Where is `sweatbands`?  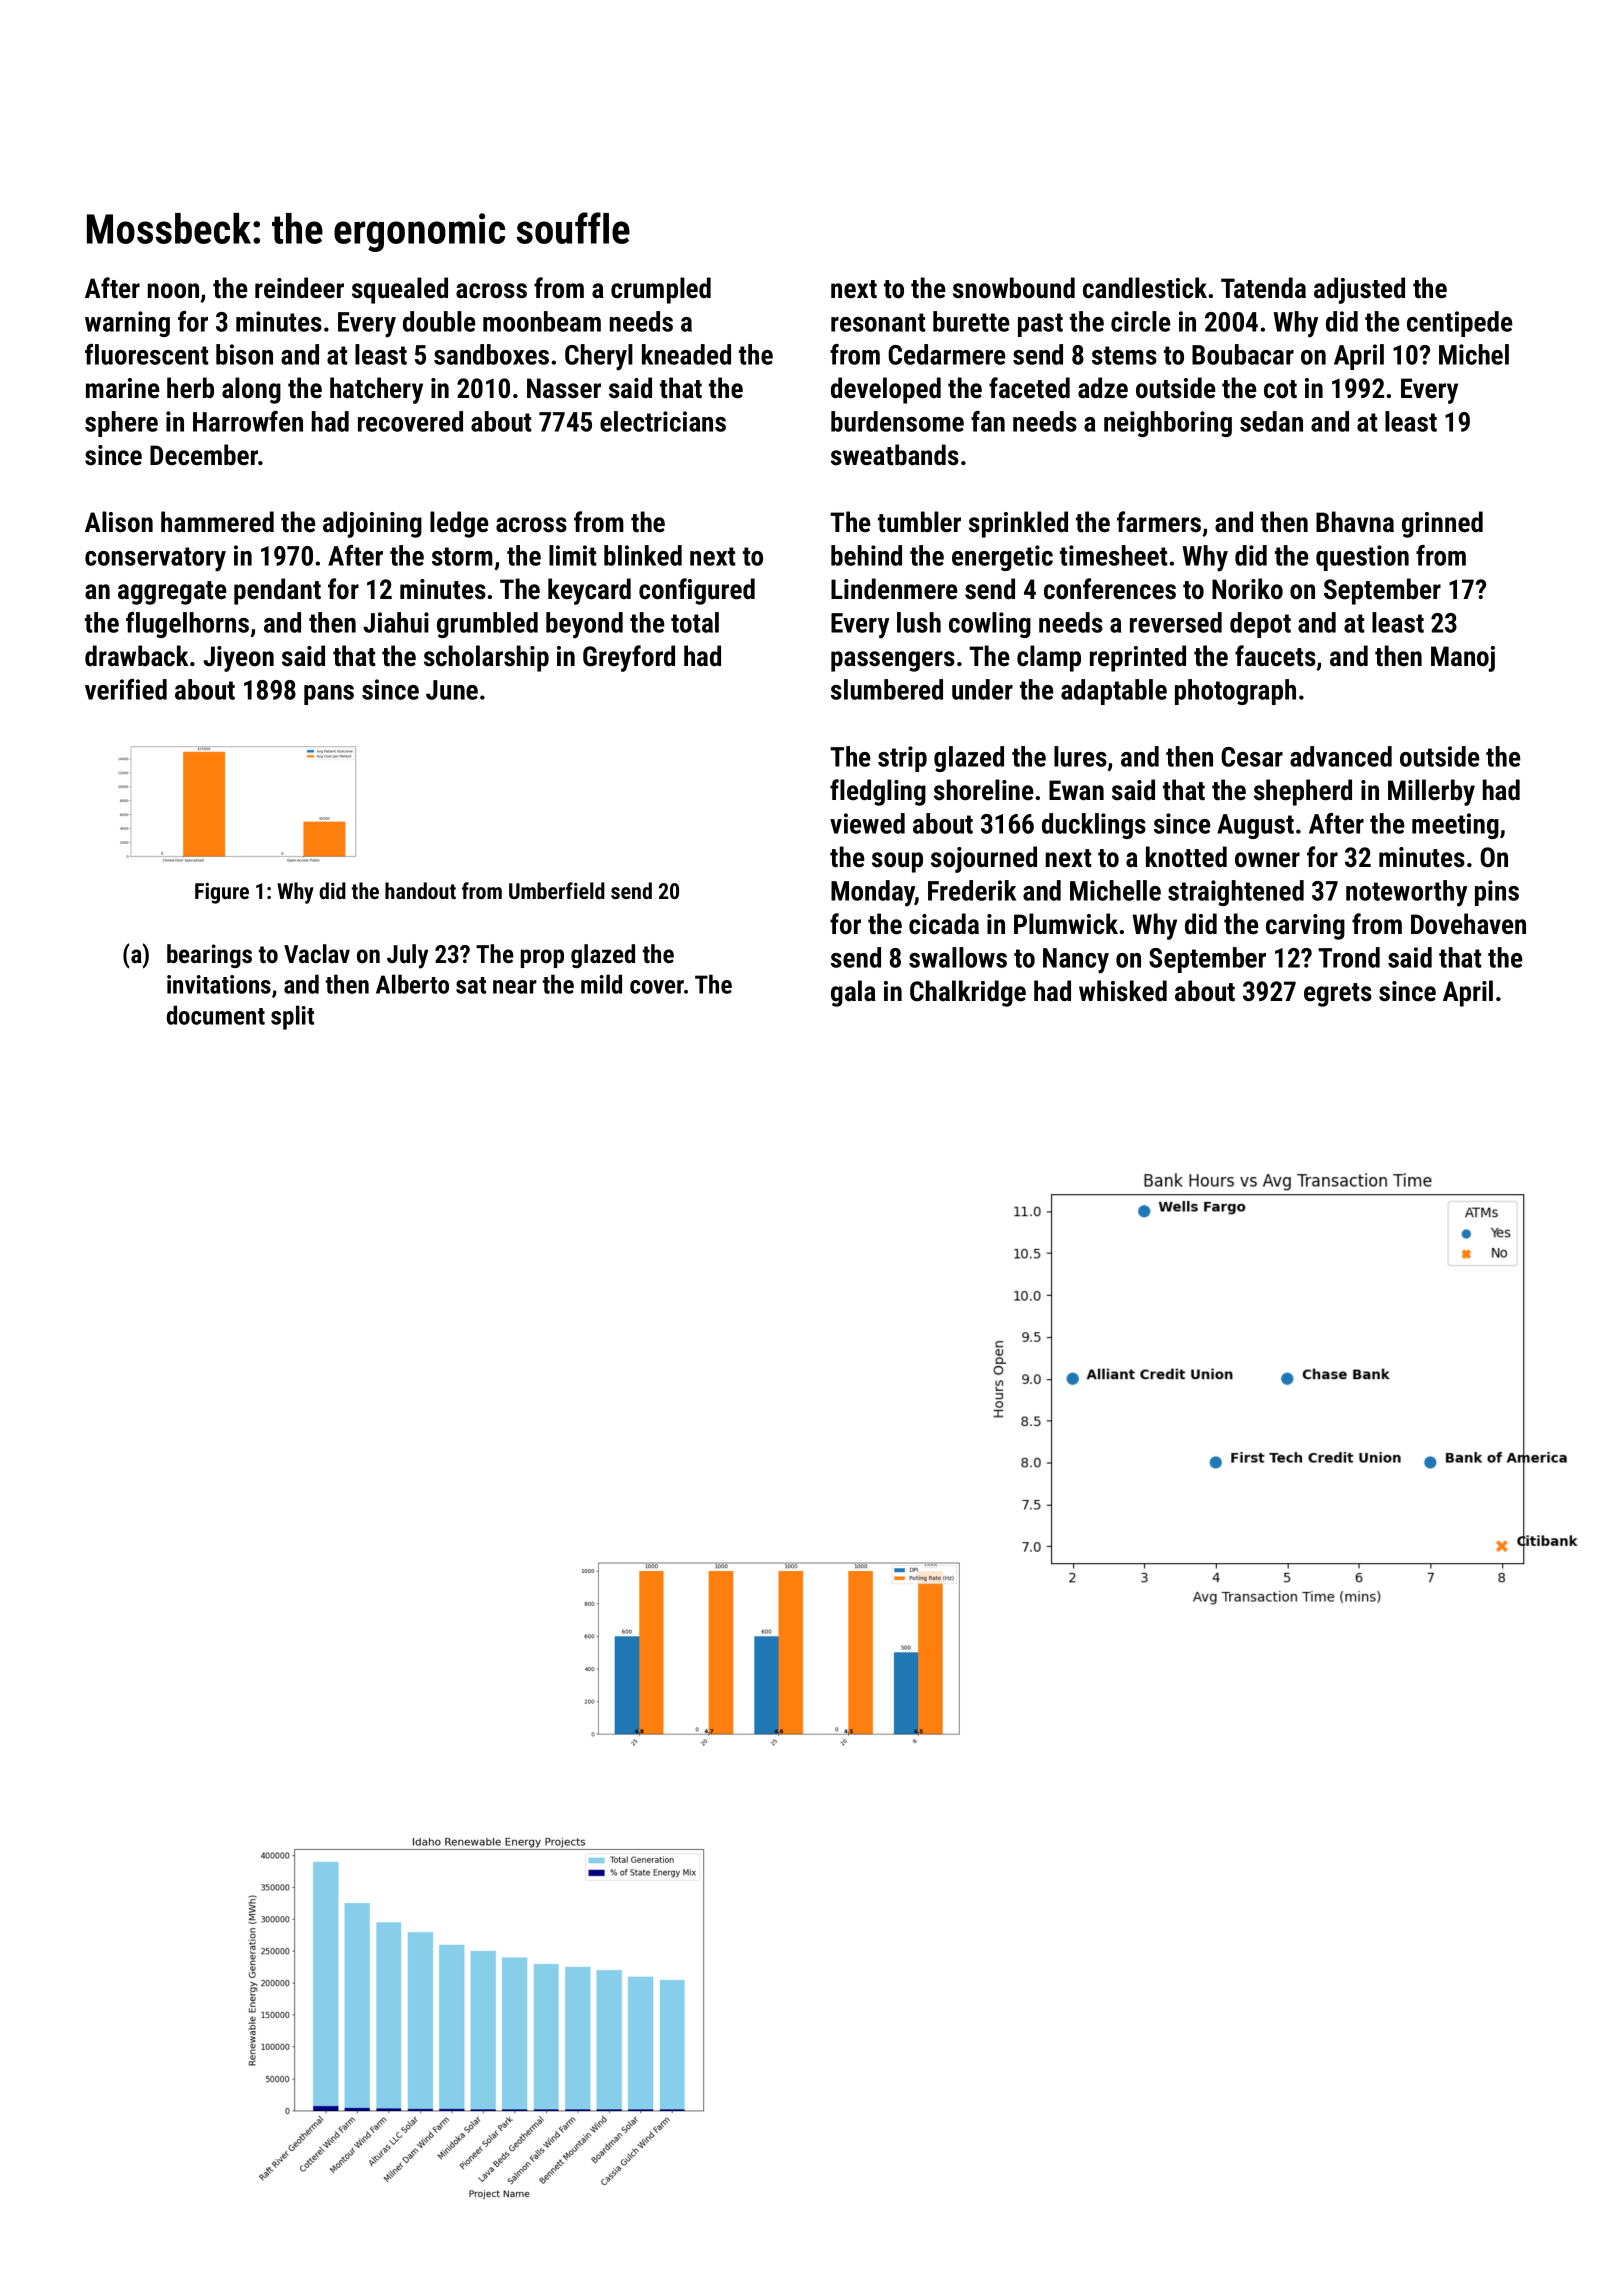
sweatbands is located at coordinates (895, 455).
